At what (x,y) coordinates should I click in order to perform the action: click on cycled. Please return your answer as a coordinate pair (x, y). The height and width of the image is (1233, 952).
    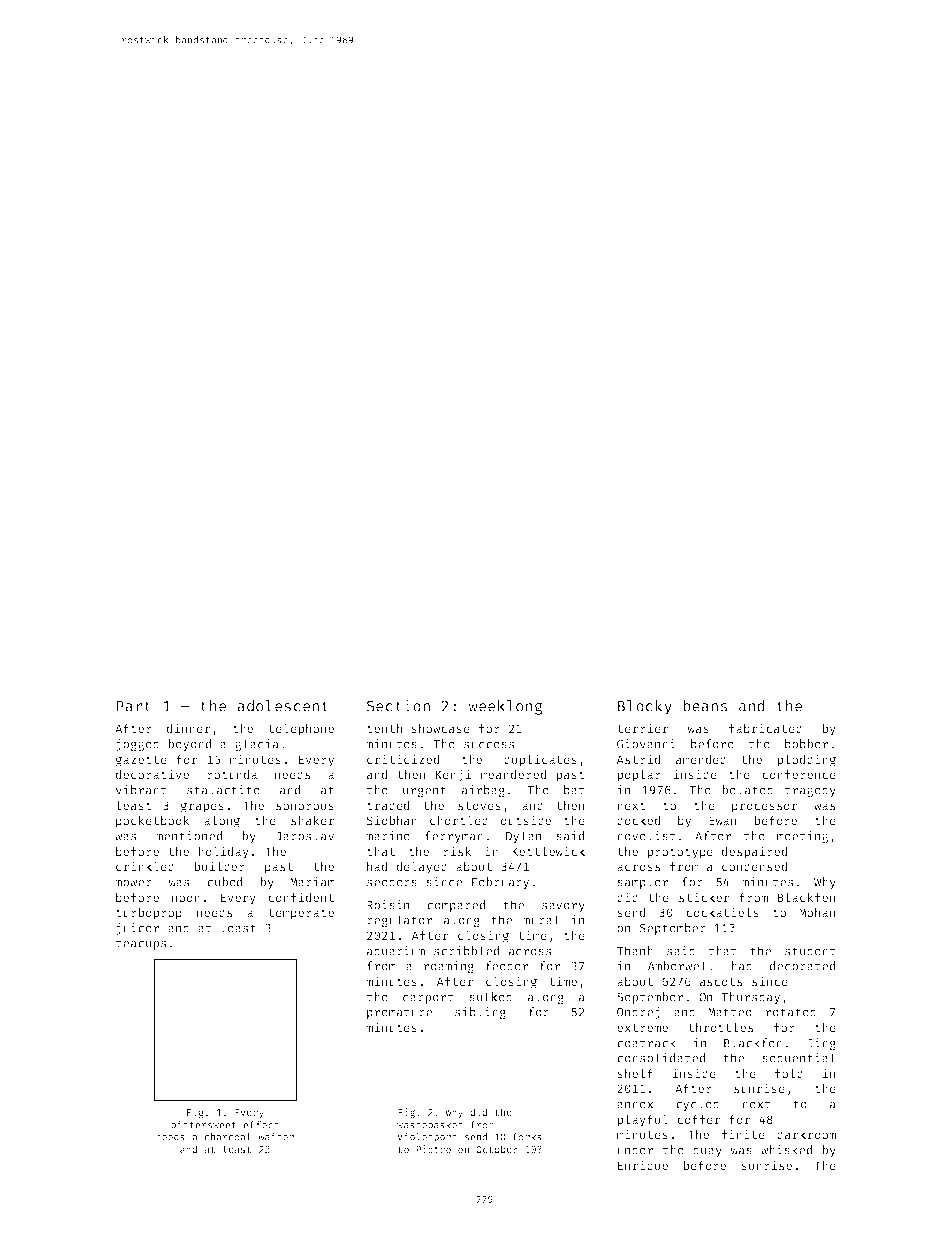
    Looking at the image, I should click on (697, 1105).
